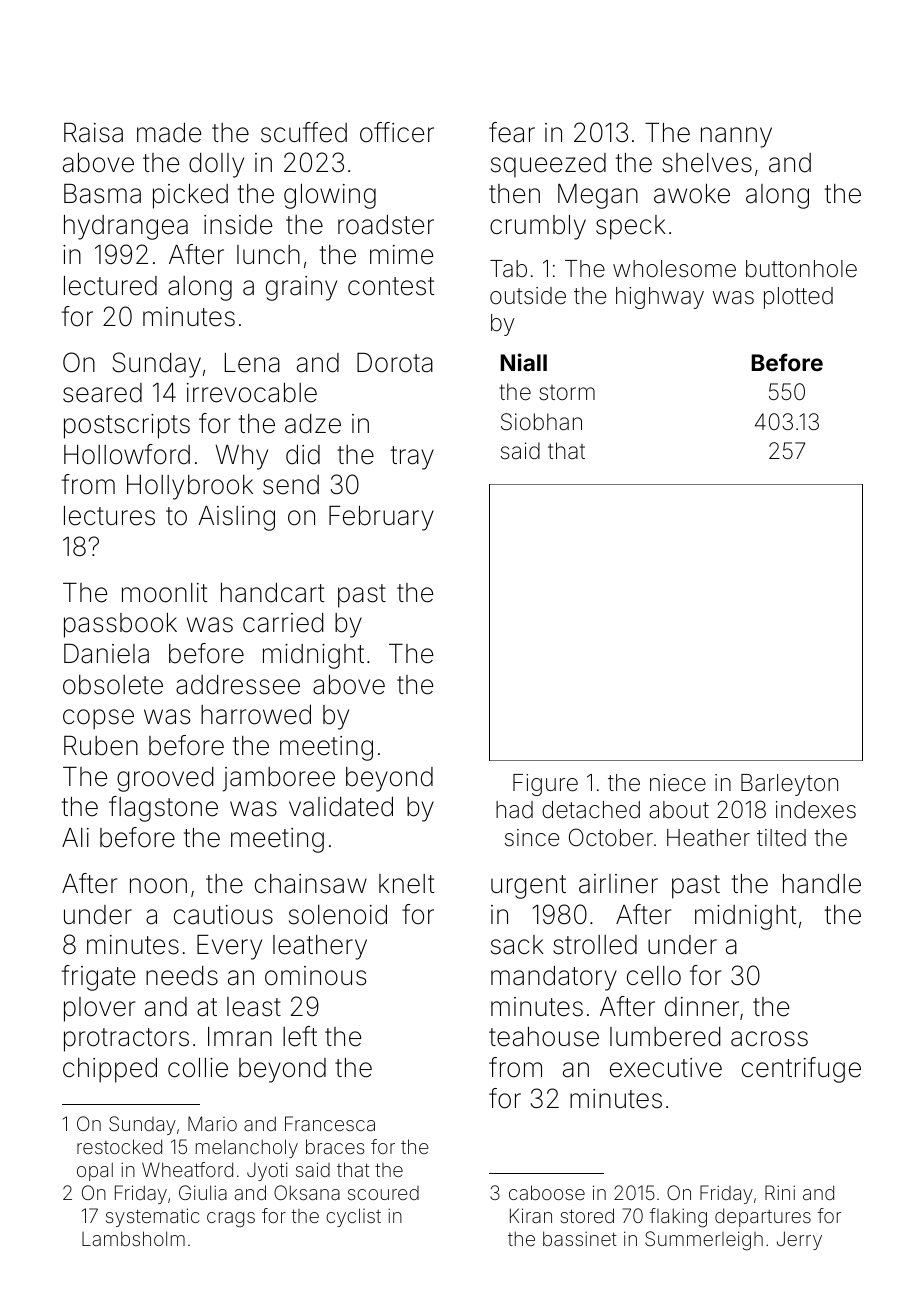 Image resolution: width=924 pixels, height=1311 pixels. What do you see at coordinates (101, 746) in the document?
I see `Ruben` at bounding box center [101, 746].
